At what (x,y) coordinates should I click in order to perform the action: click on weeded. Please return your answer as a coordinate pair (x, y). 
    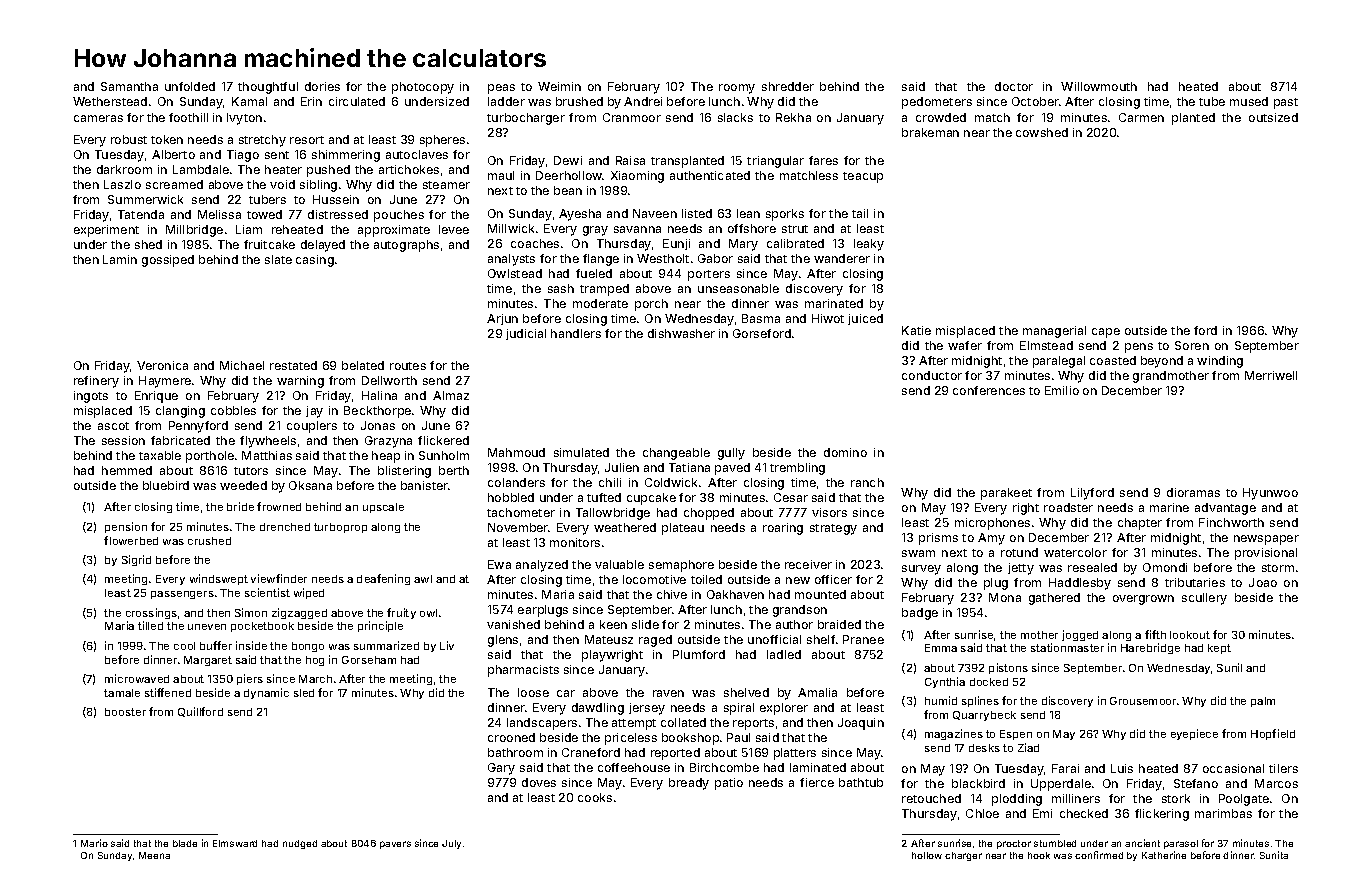
    Looking at the image, I should click on (243, 485).
